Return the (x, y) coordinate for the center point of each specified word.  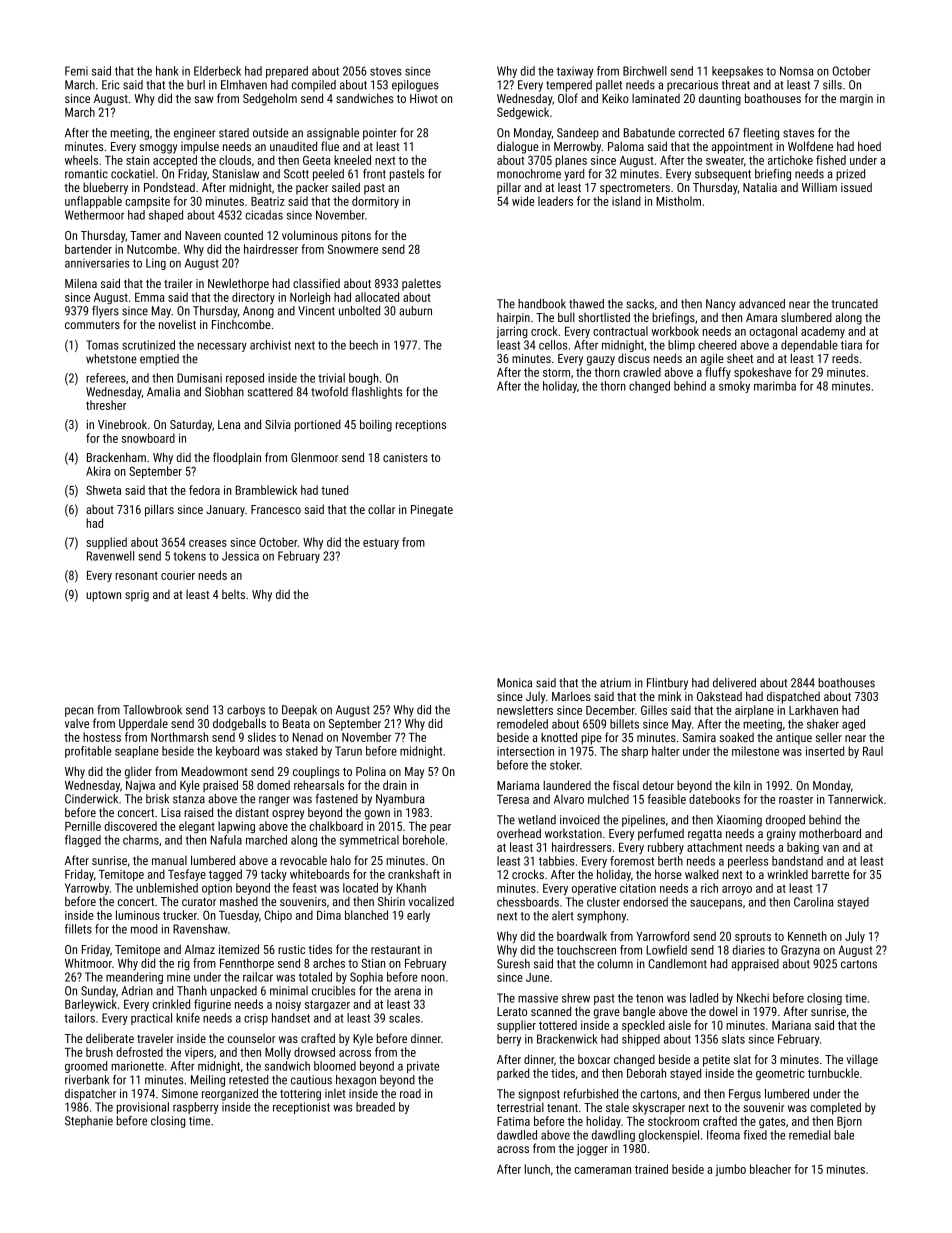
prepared (287, 72)
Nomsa (796, 71)
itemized (239, 949)
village (862, 1060)
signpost (539, 1095)
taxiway (575, 72)
